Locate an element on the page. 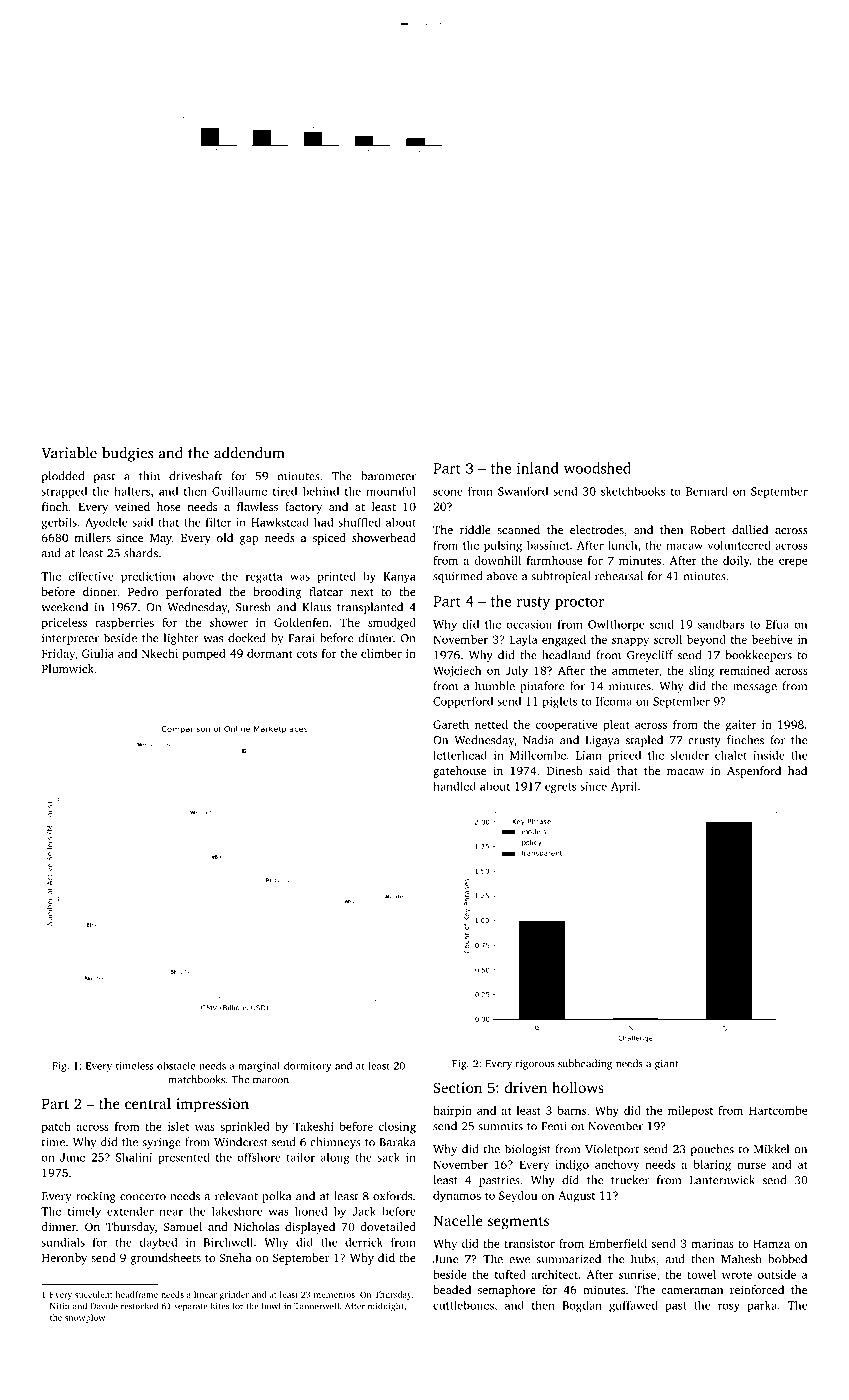 The width and height of the image is (849, 1400). cuttlebones is located at coordinates (463, 1305).
